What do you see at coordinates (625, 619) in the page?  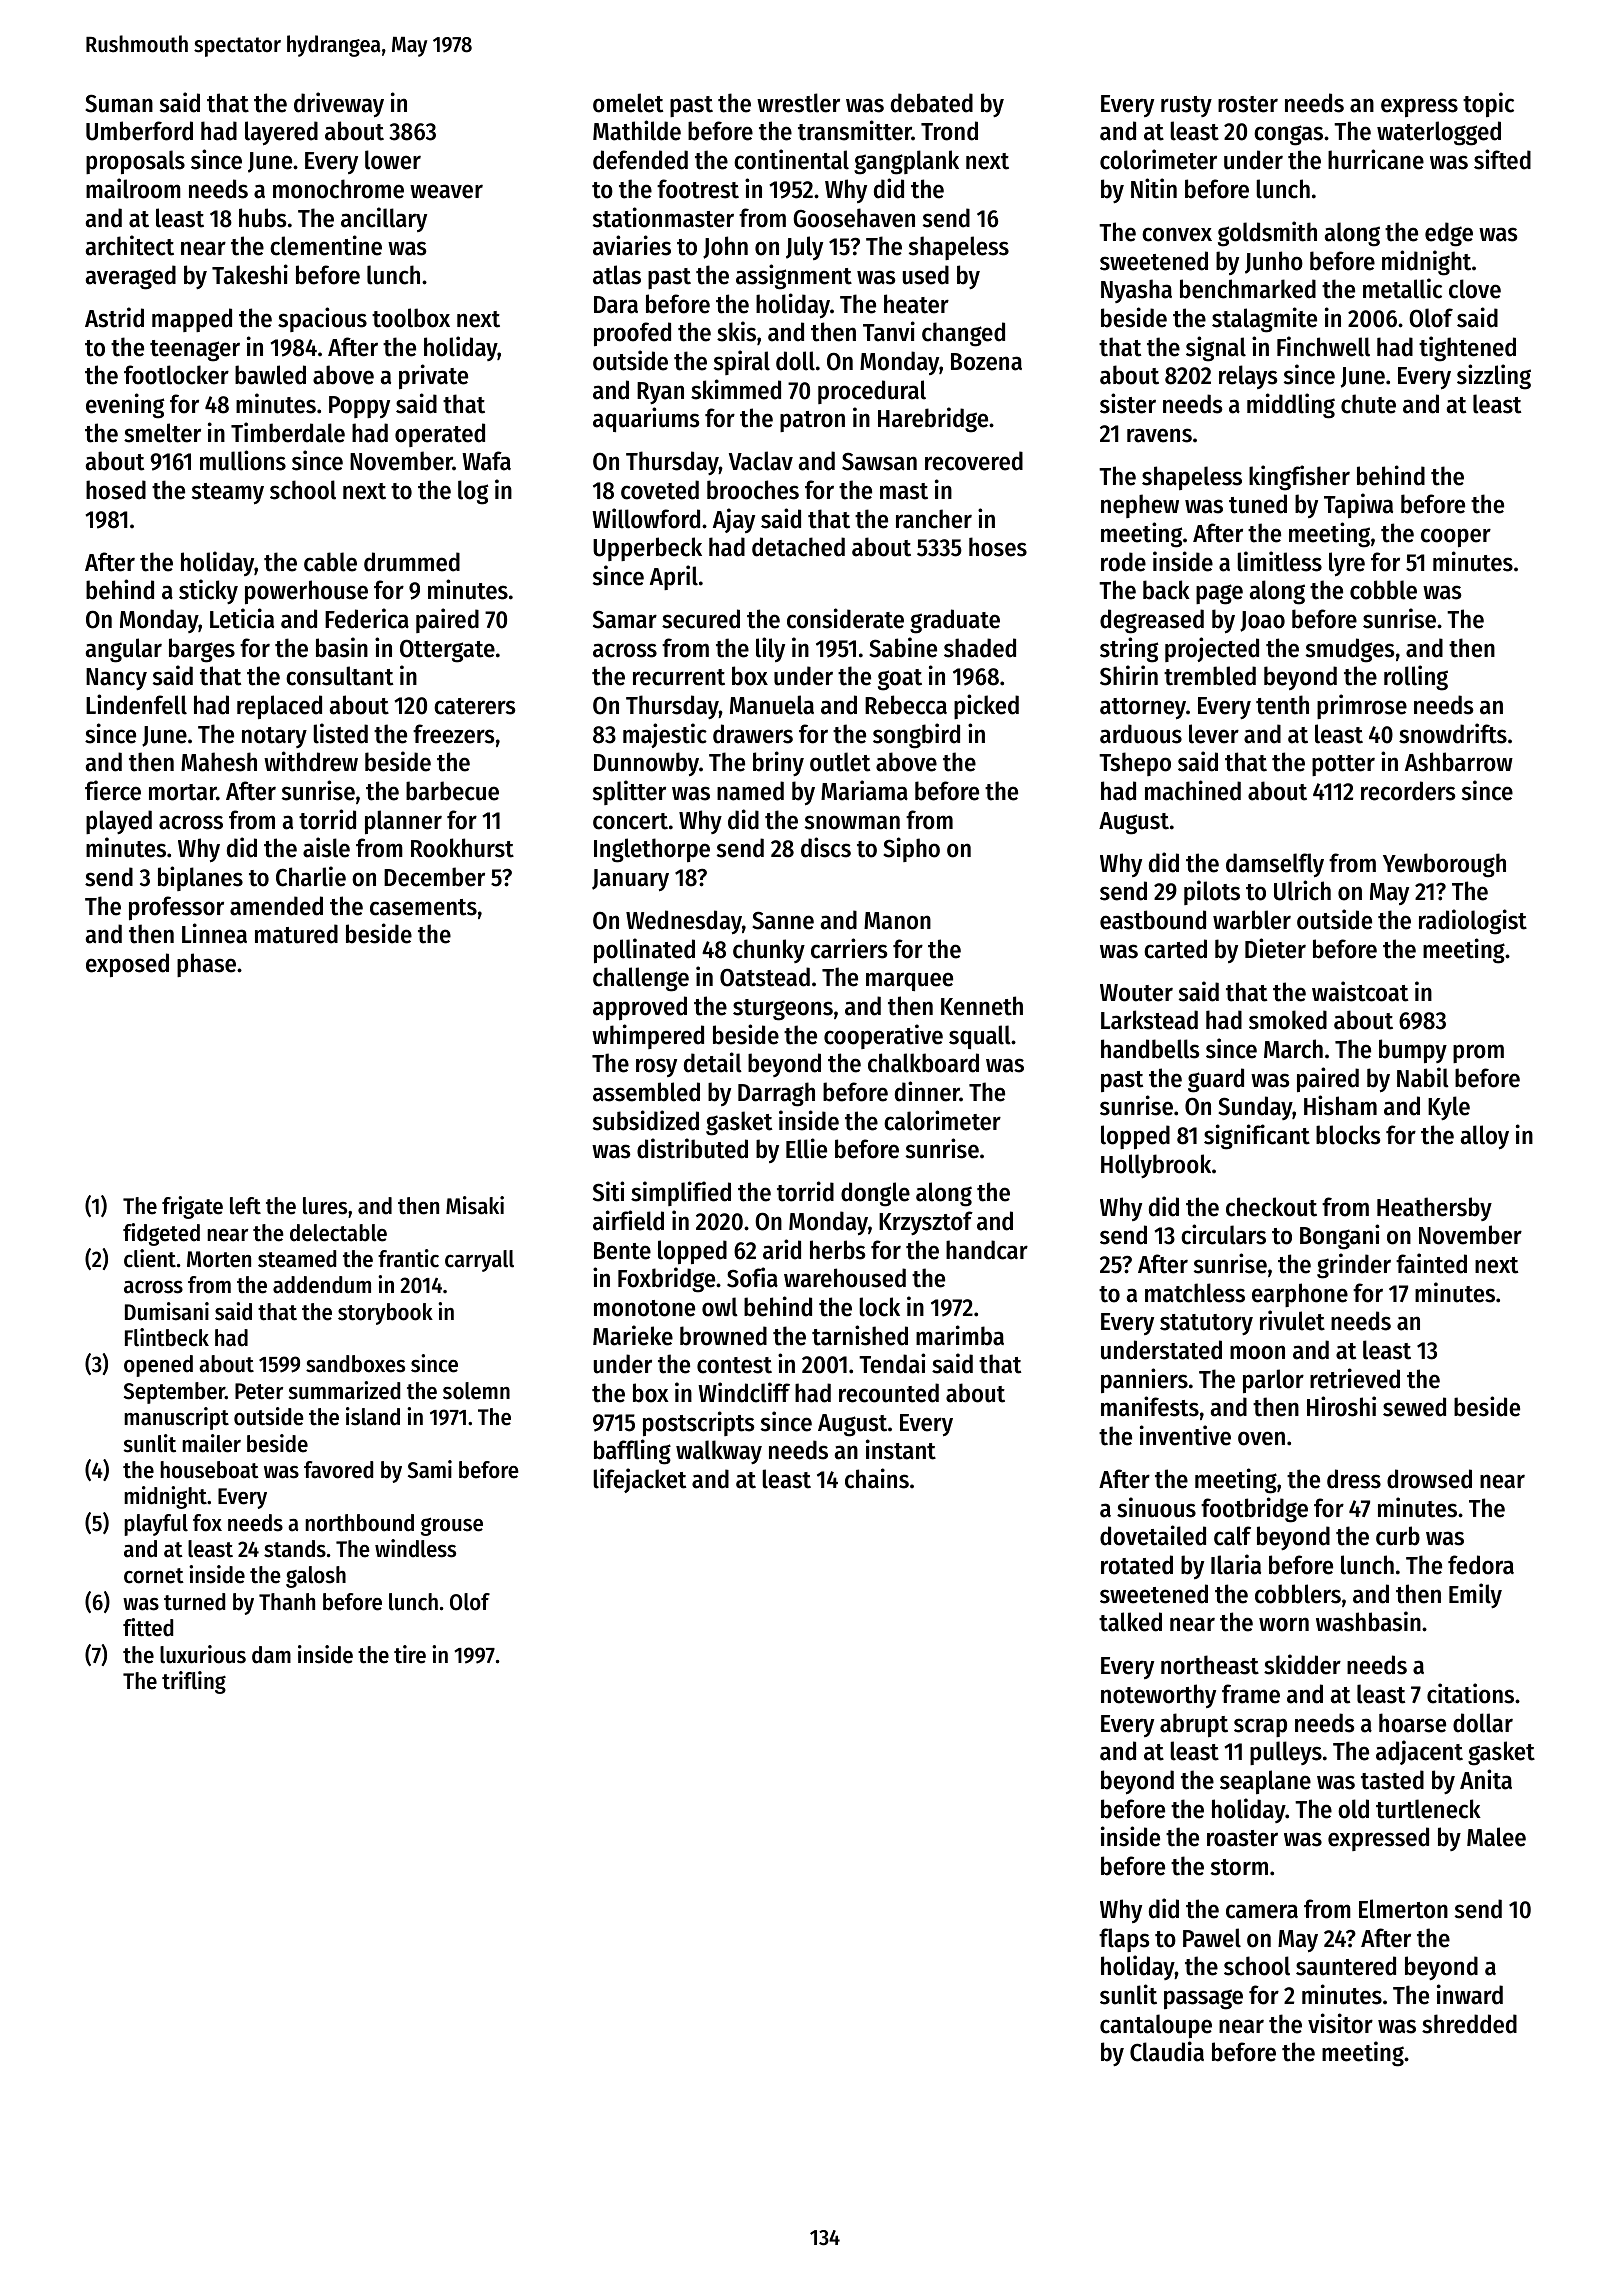 I see `Samar` at bounding box center [625, 619].
